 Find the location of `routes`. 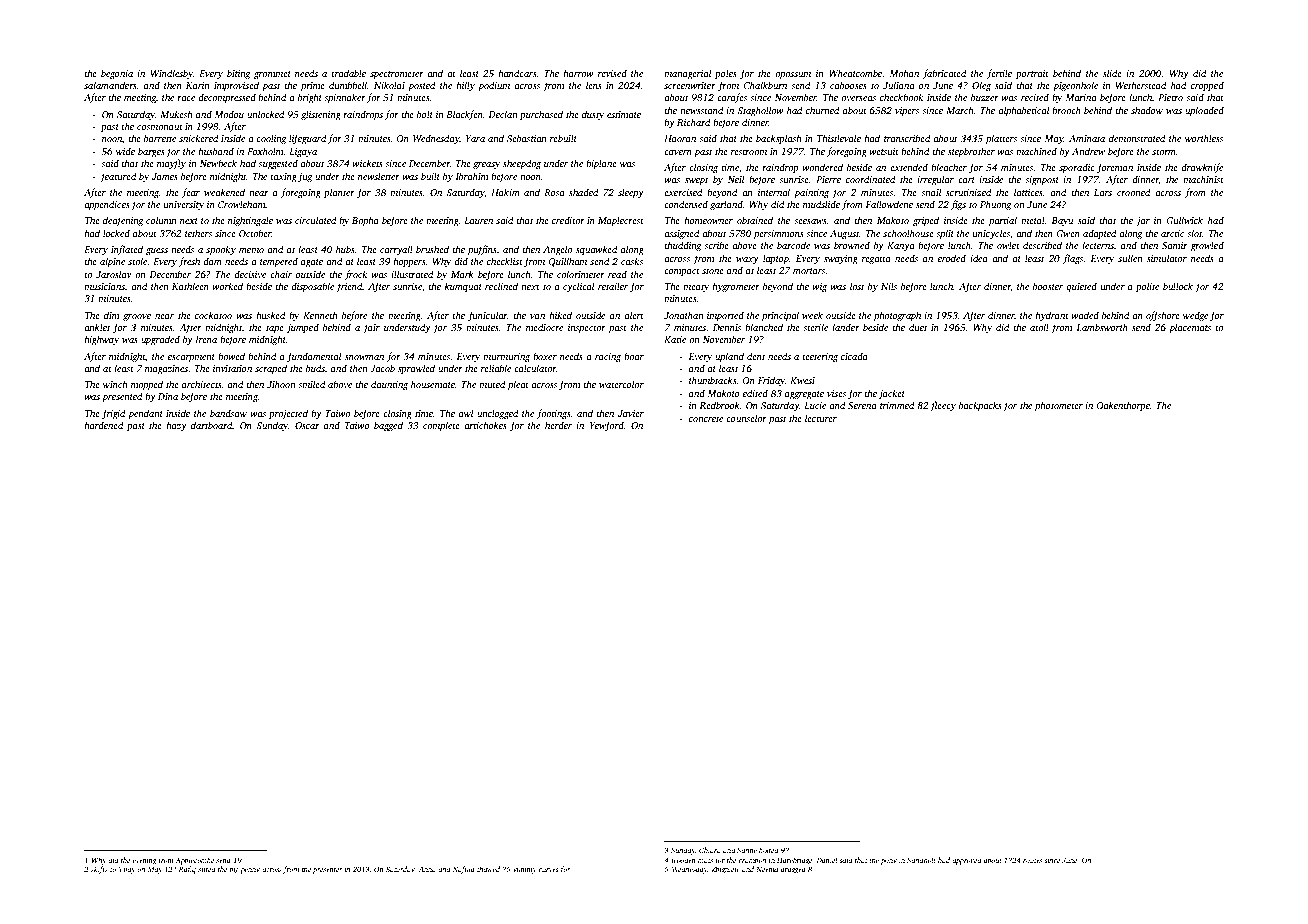

routes is located at coordinates (1032, 860).
